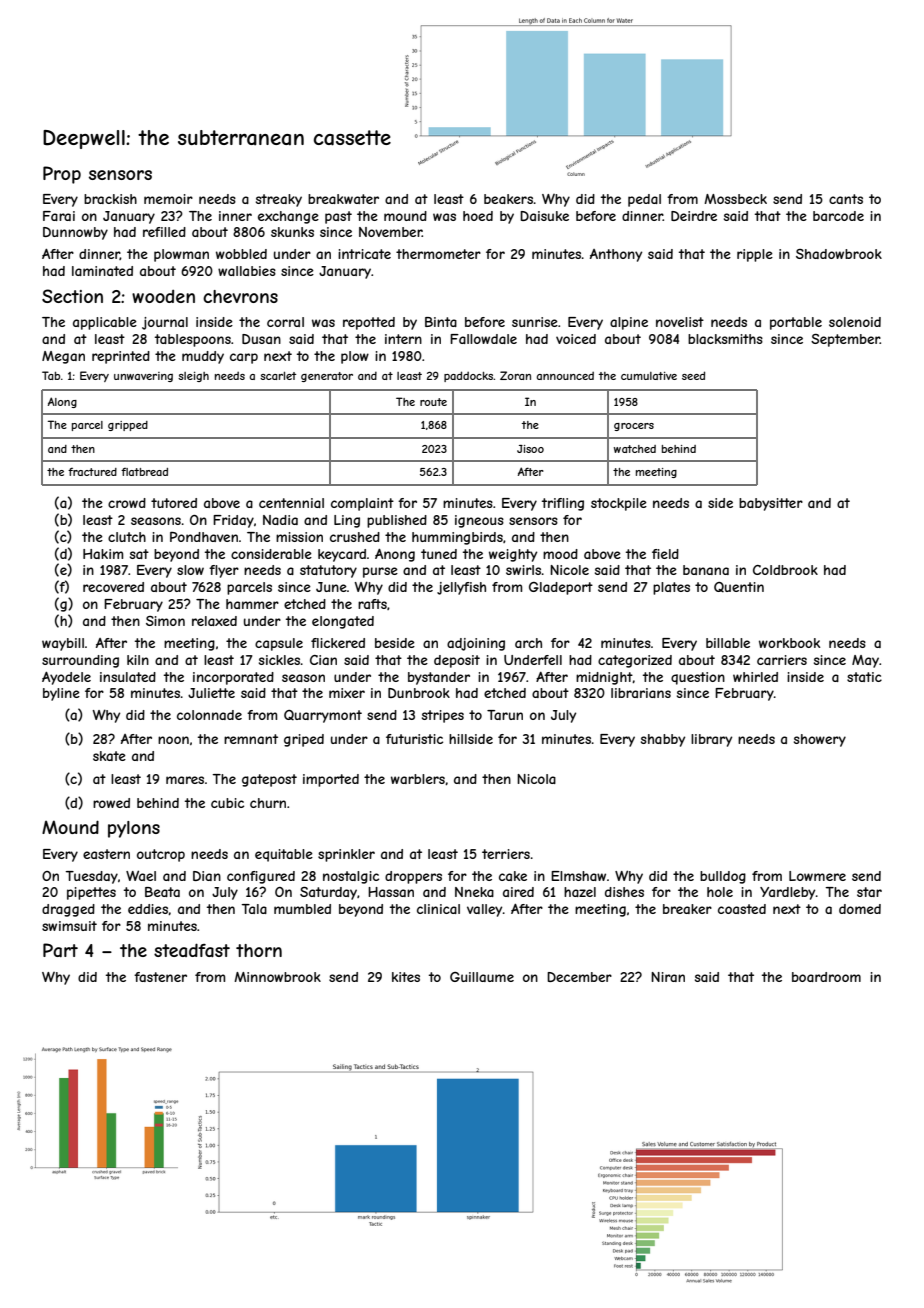  Describe the element at coordinates (160, 977) in the page. I see `fastener` at that location.
